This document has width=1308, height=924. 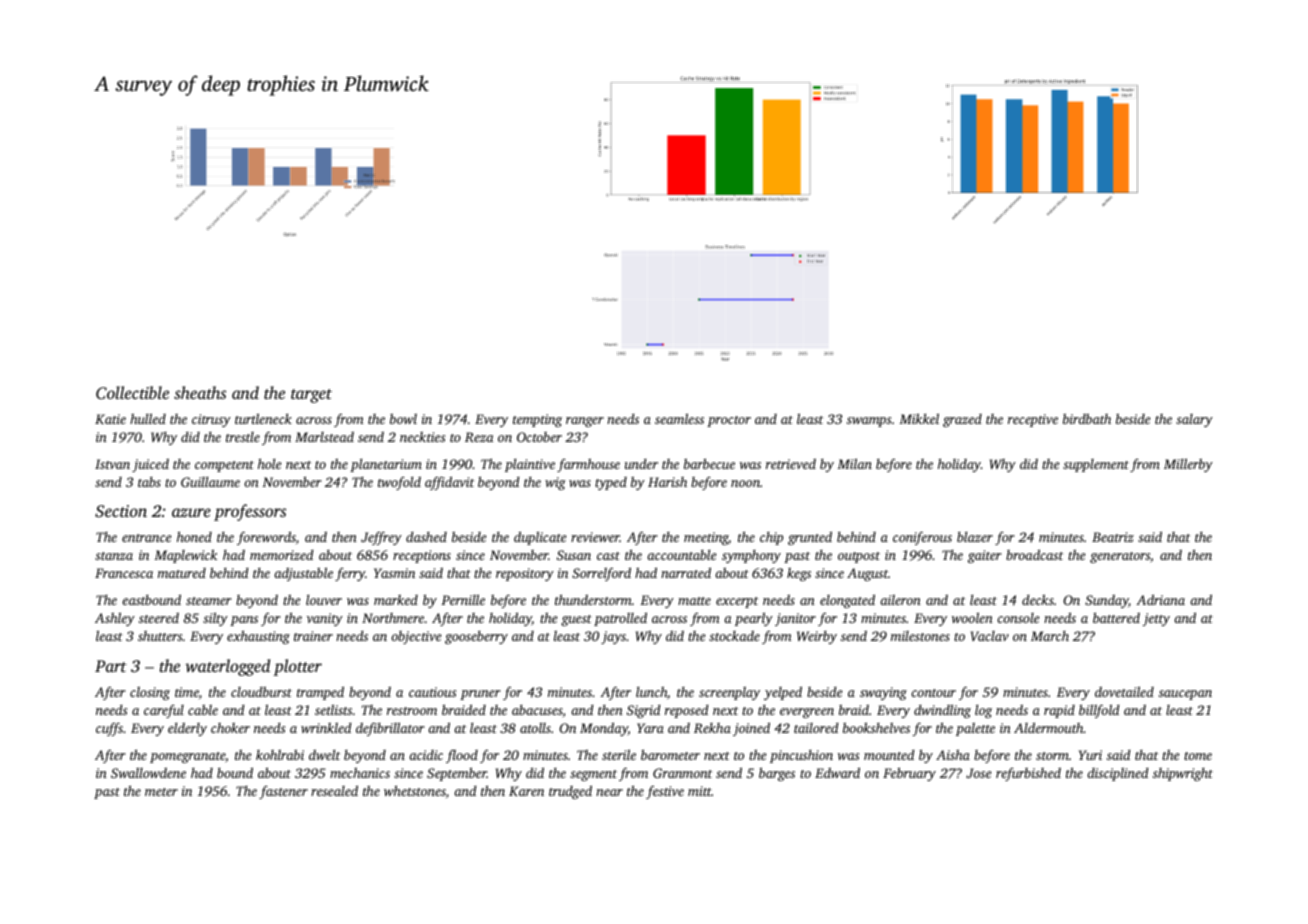 I want to click on Beatriz, so click(x=1113, y=537).
